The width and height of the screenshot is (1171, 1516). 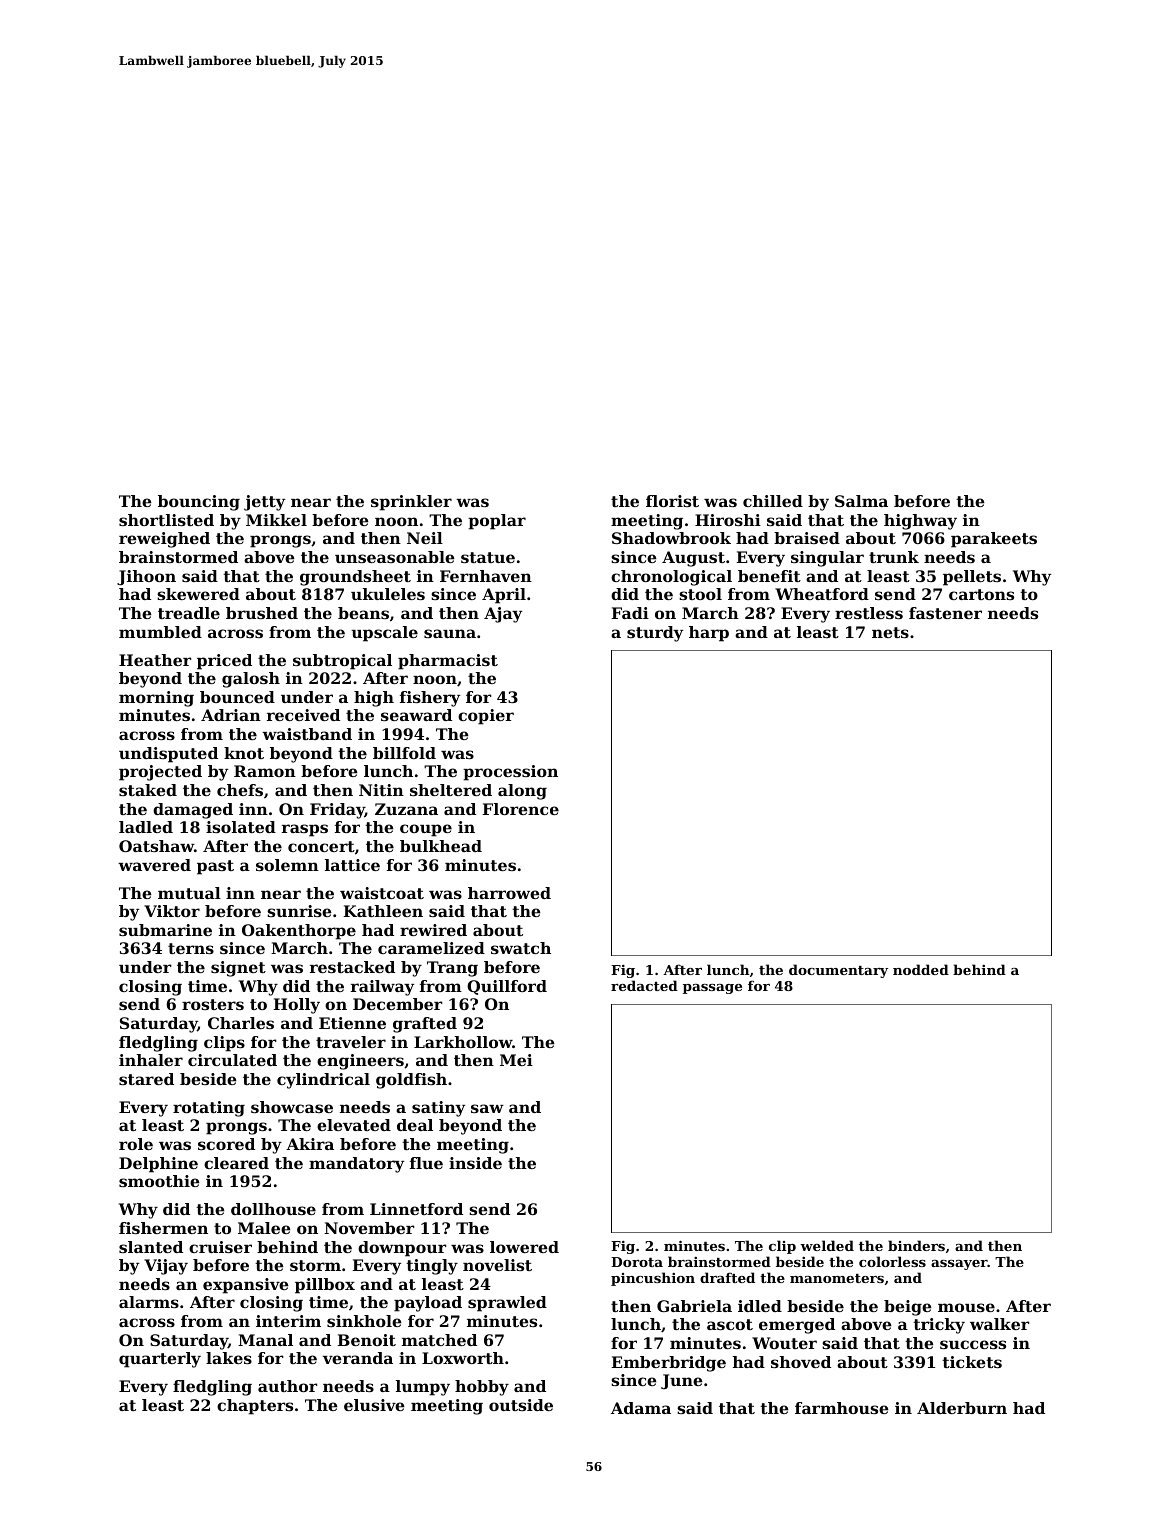 I want to click on Dorota, so click(x=637, y=1262).
